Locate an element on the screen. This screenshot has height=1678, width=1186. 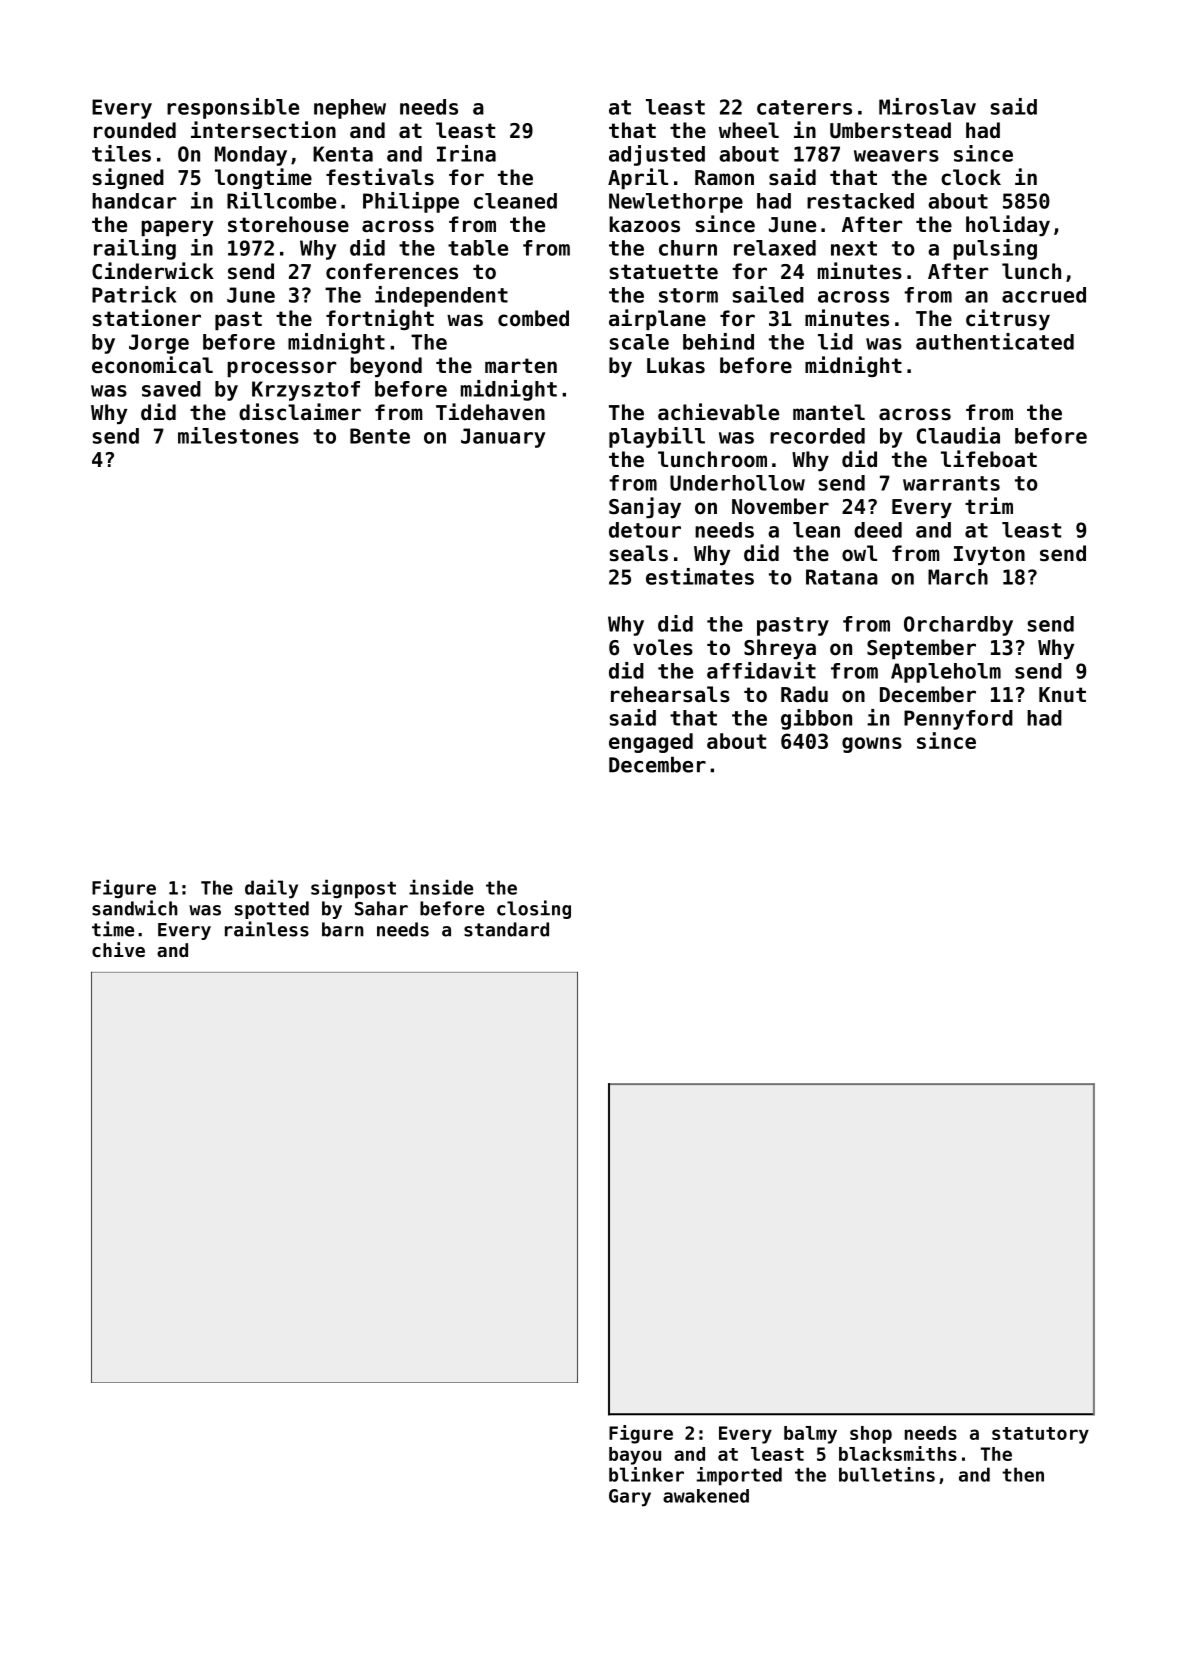
adjusted is located at coordinates (657, 155).
